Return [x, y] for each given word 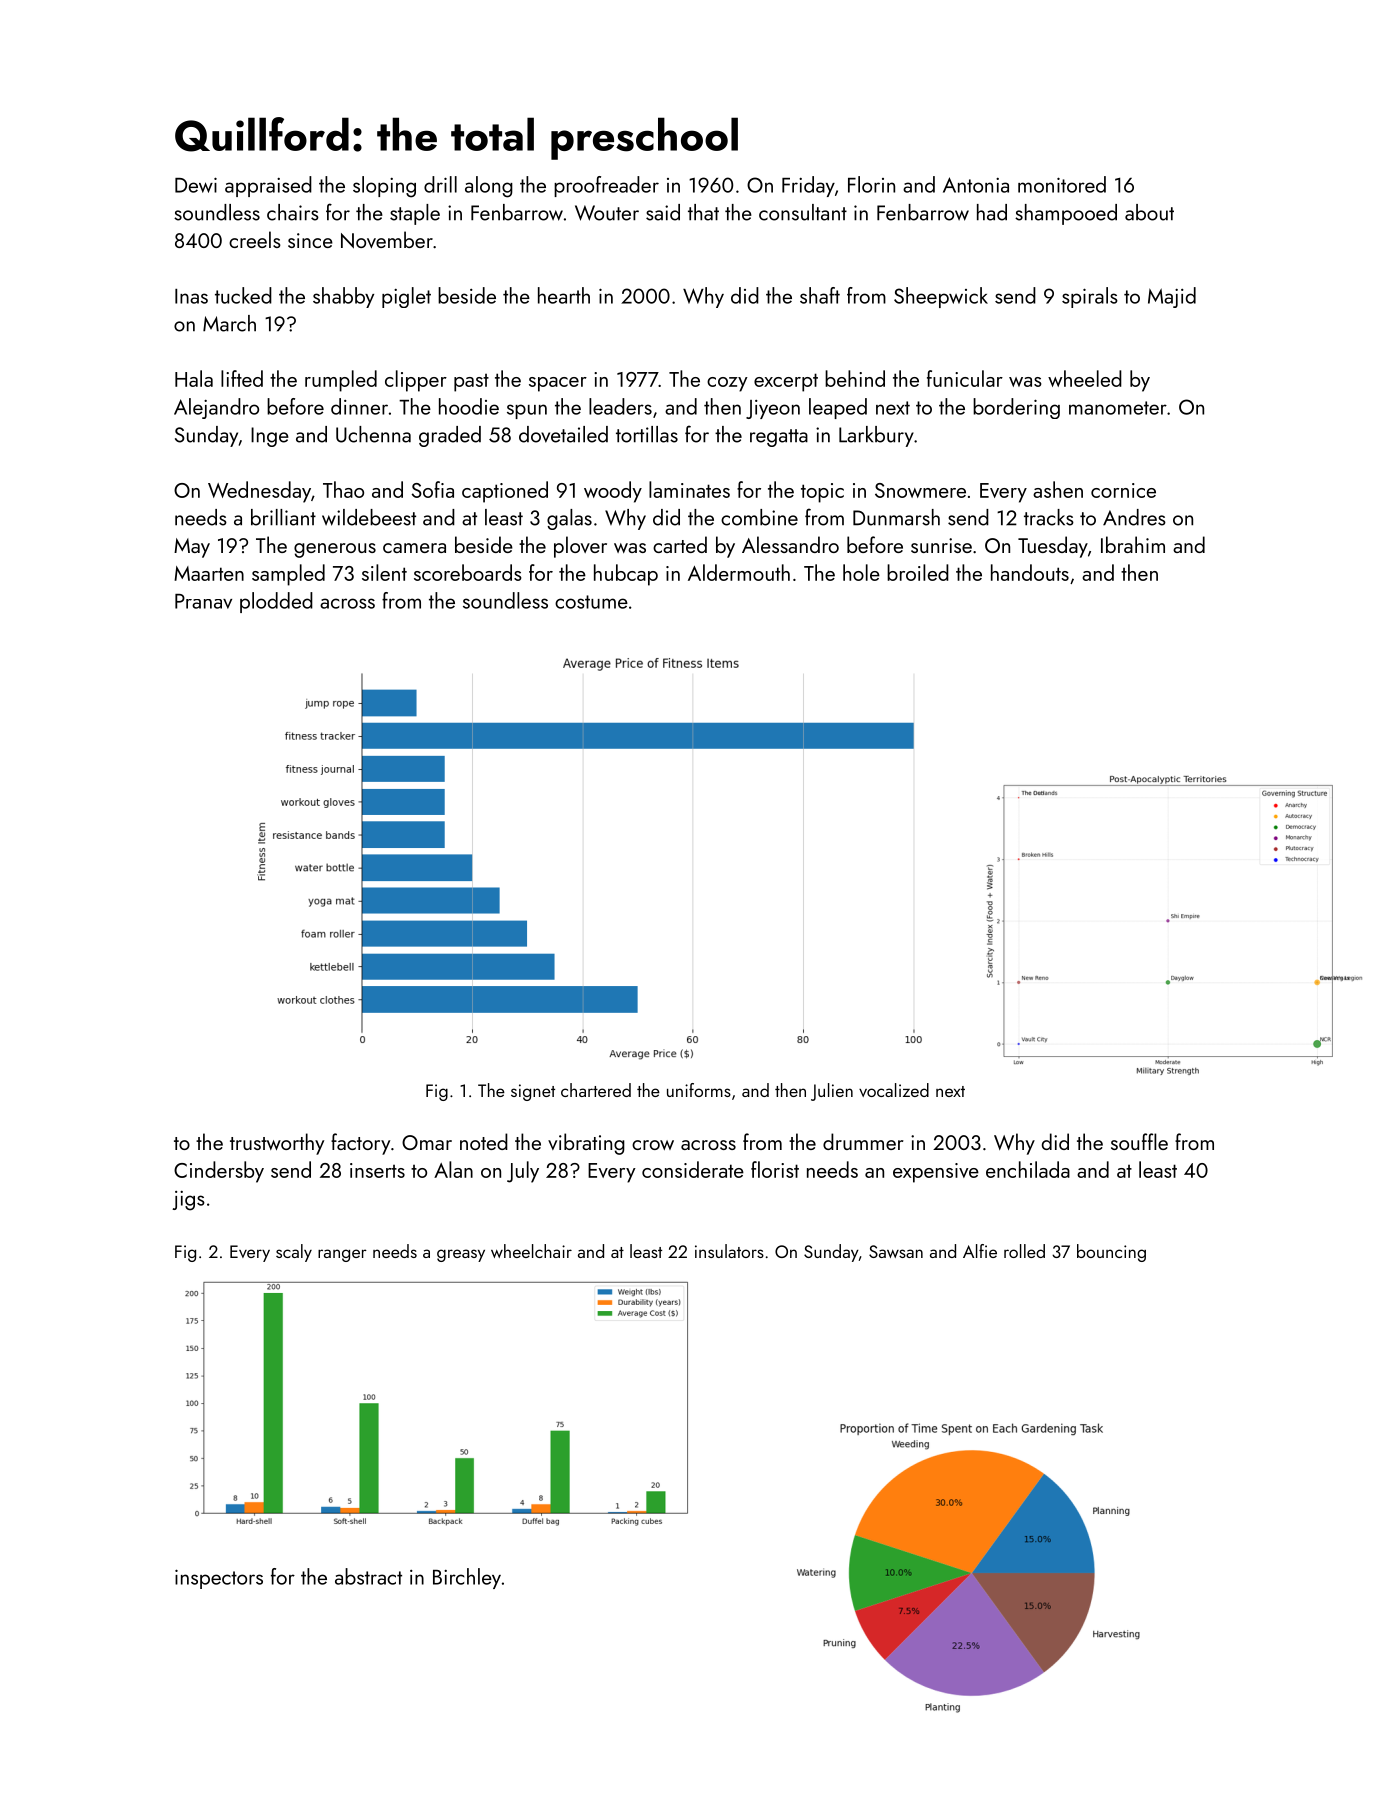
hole [861, 572]
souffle [1139, 1141]
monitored [1062, 184]
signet [533, 1092]
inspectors [219, 1579]
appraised [268, 186]
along [489, 187]
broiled [918, 572]
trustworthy [277, 1144]
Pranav [203, 601]
